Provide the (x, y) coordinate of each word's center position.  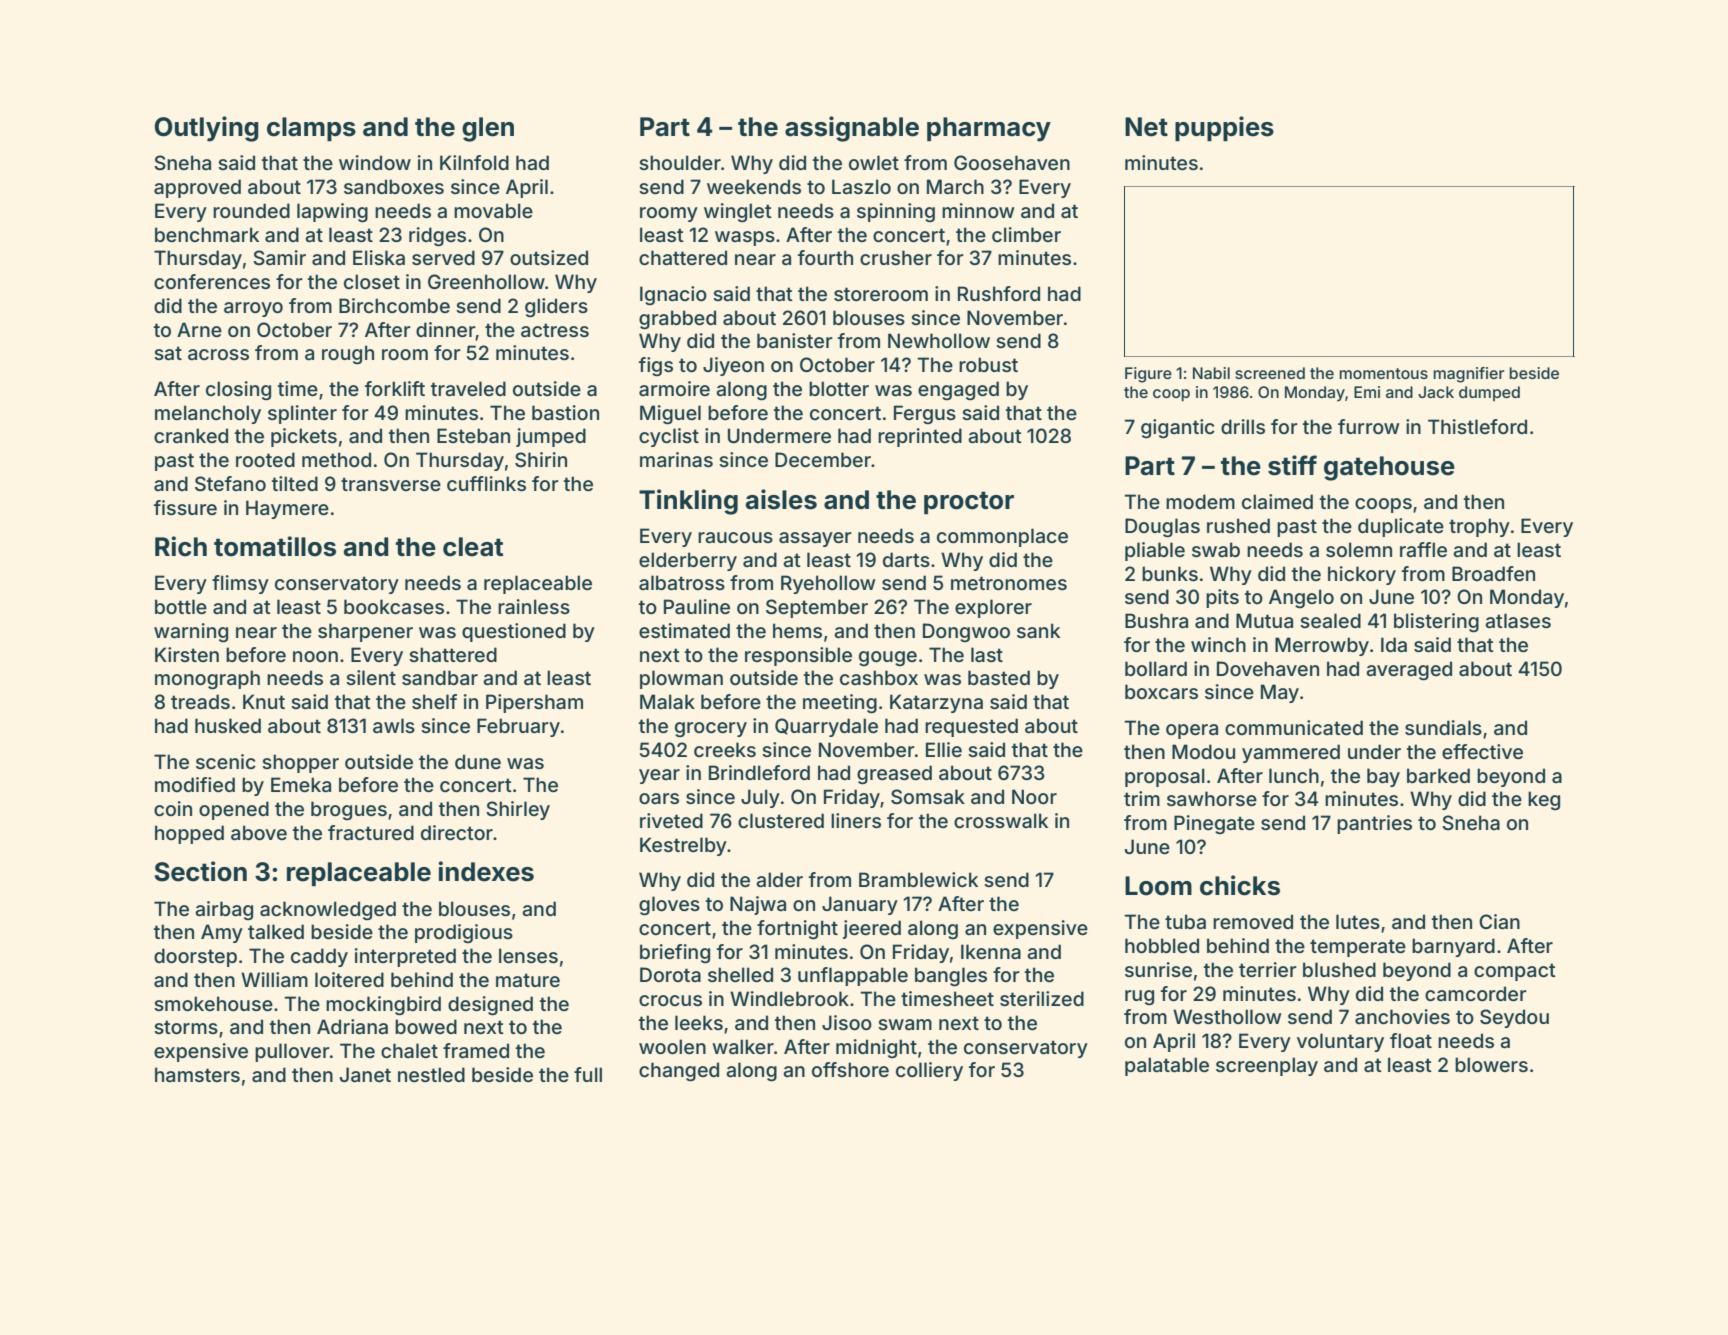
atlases (1518, 620)
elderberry (688, 561)
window (375, 162)
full (588, 1074)
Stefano (230, 484)
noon (315, 656)
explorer (993, 608)
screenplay (1267, 1066)
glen (488, 129)
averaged (1409, 670)
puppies (1224, 128)
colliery (929, 1071)
